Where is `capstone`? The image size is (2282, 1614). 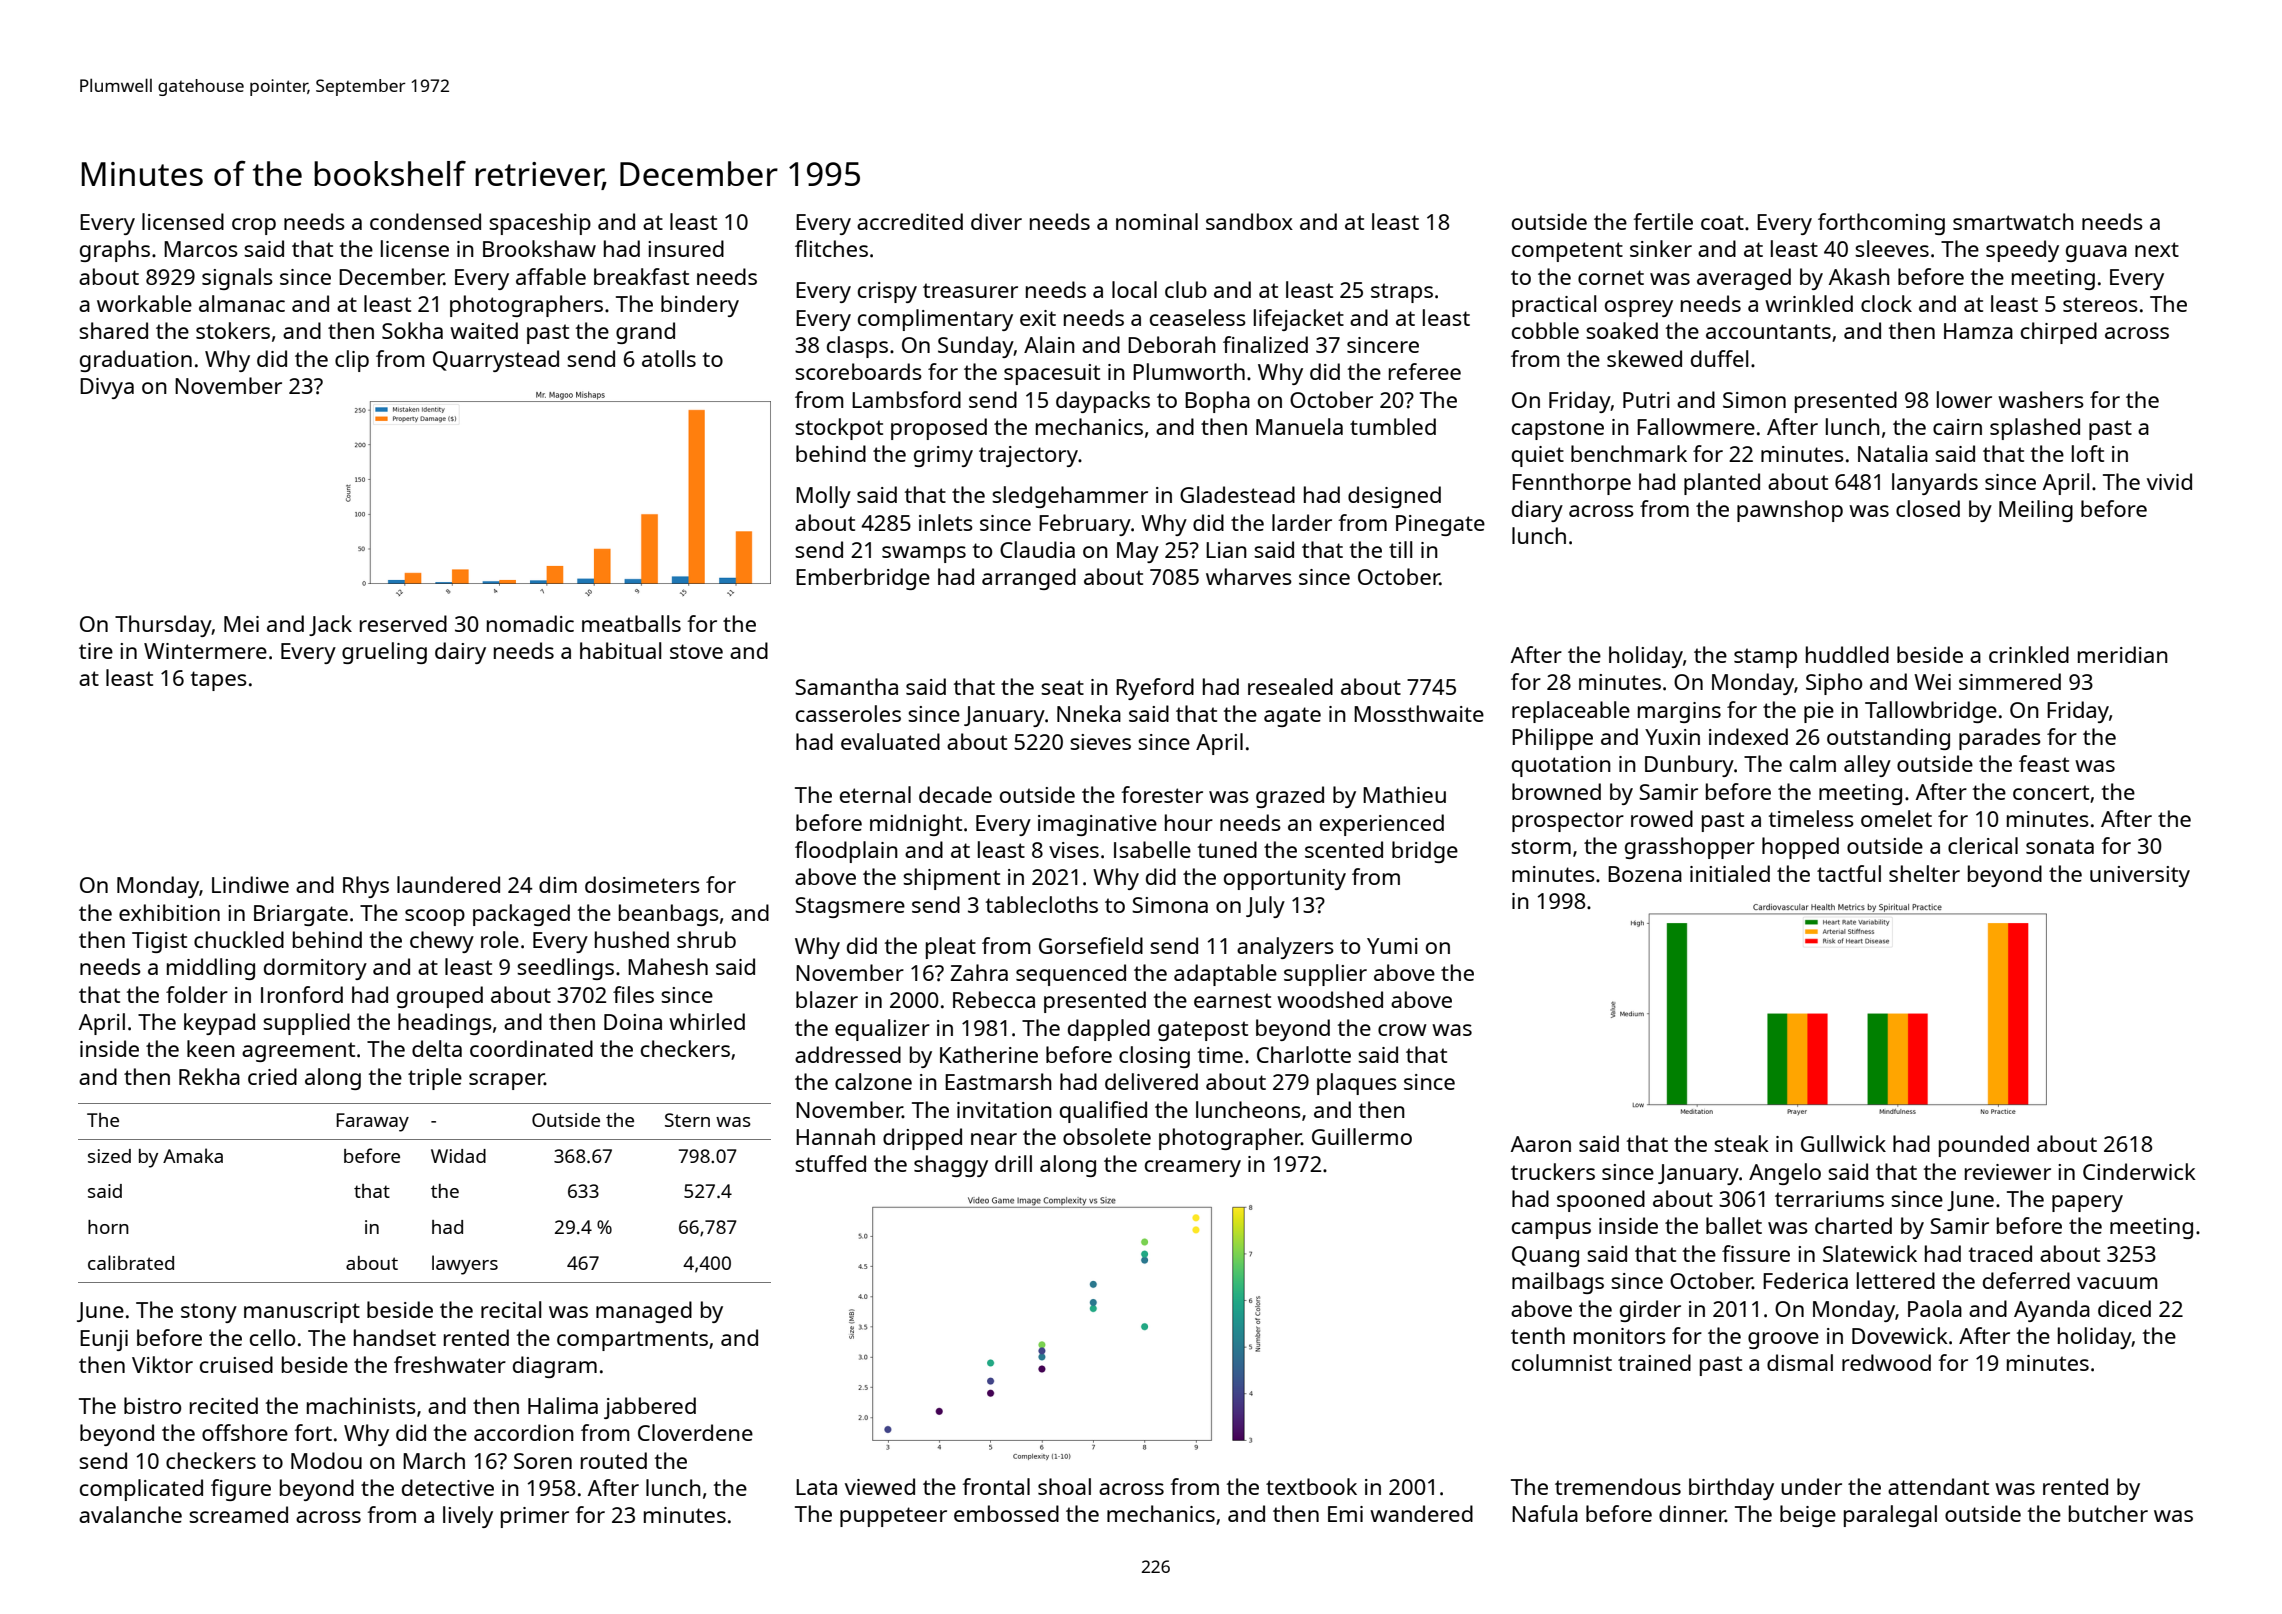 capstone is located at coordinates (1558, 430).
